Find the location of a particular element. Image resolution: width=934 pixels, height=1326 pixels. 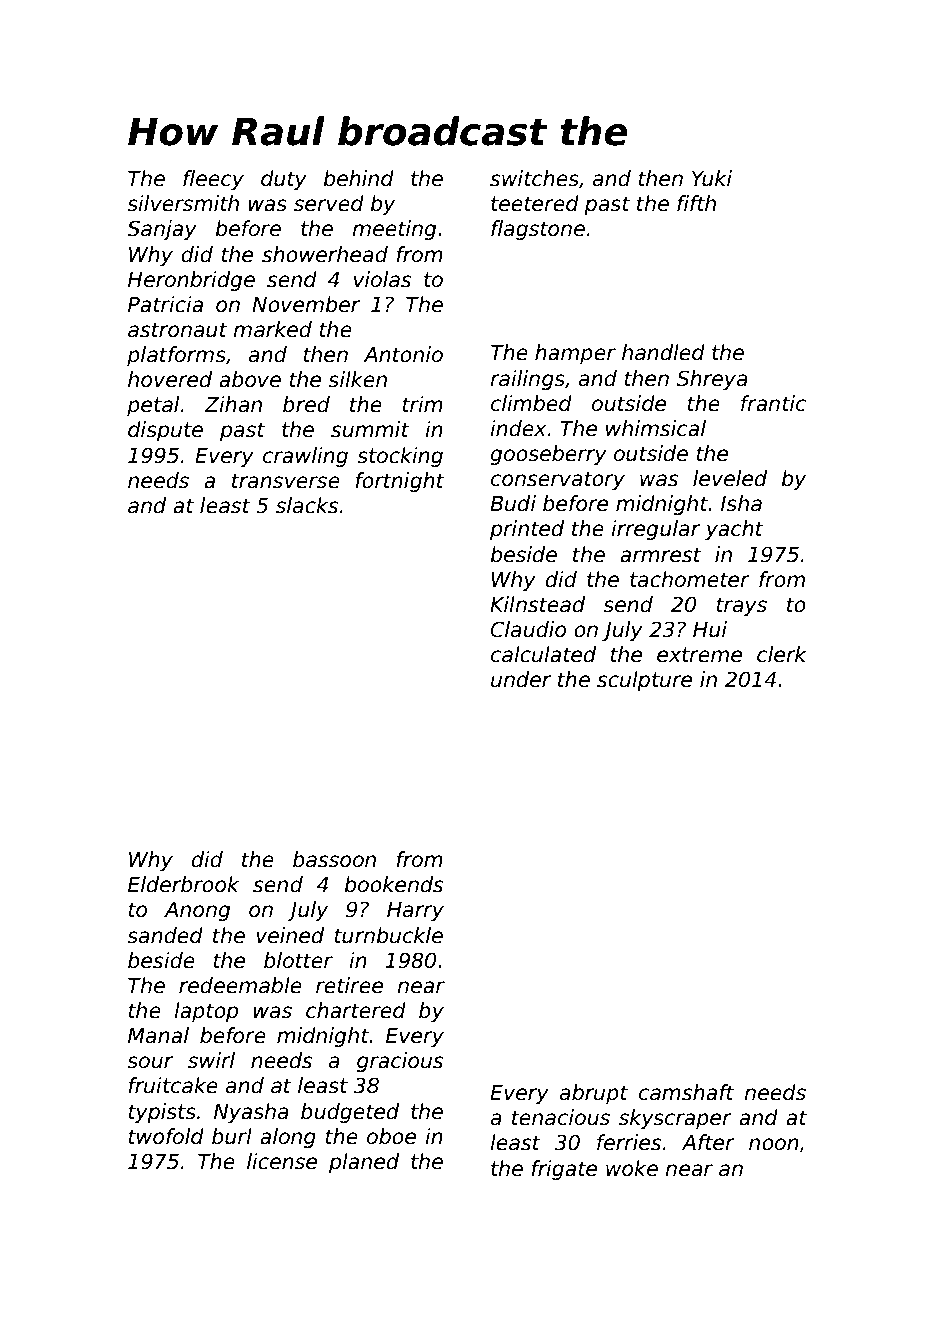

Yuki is located at coordinates (712, 178).
